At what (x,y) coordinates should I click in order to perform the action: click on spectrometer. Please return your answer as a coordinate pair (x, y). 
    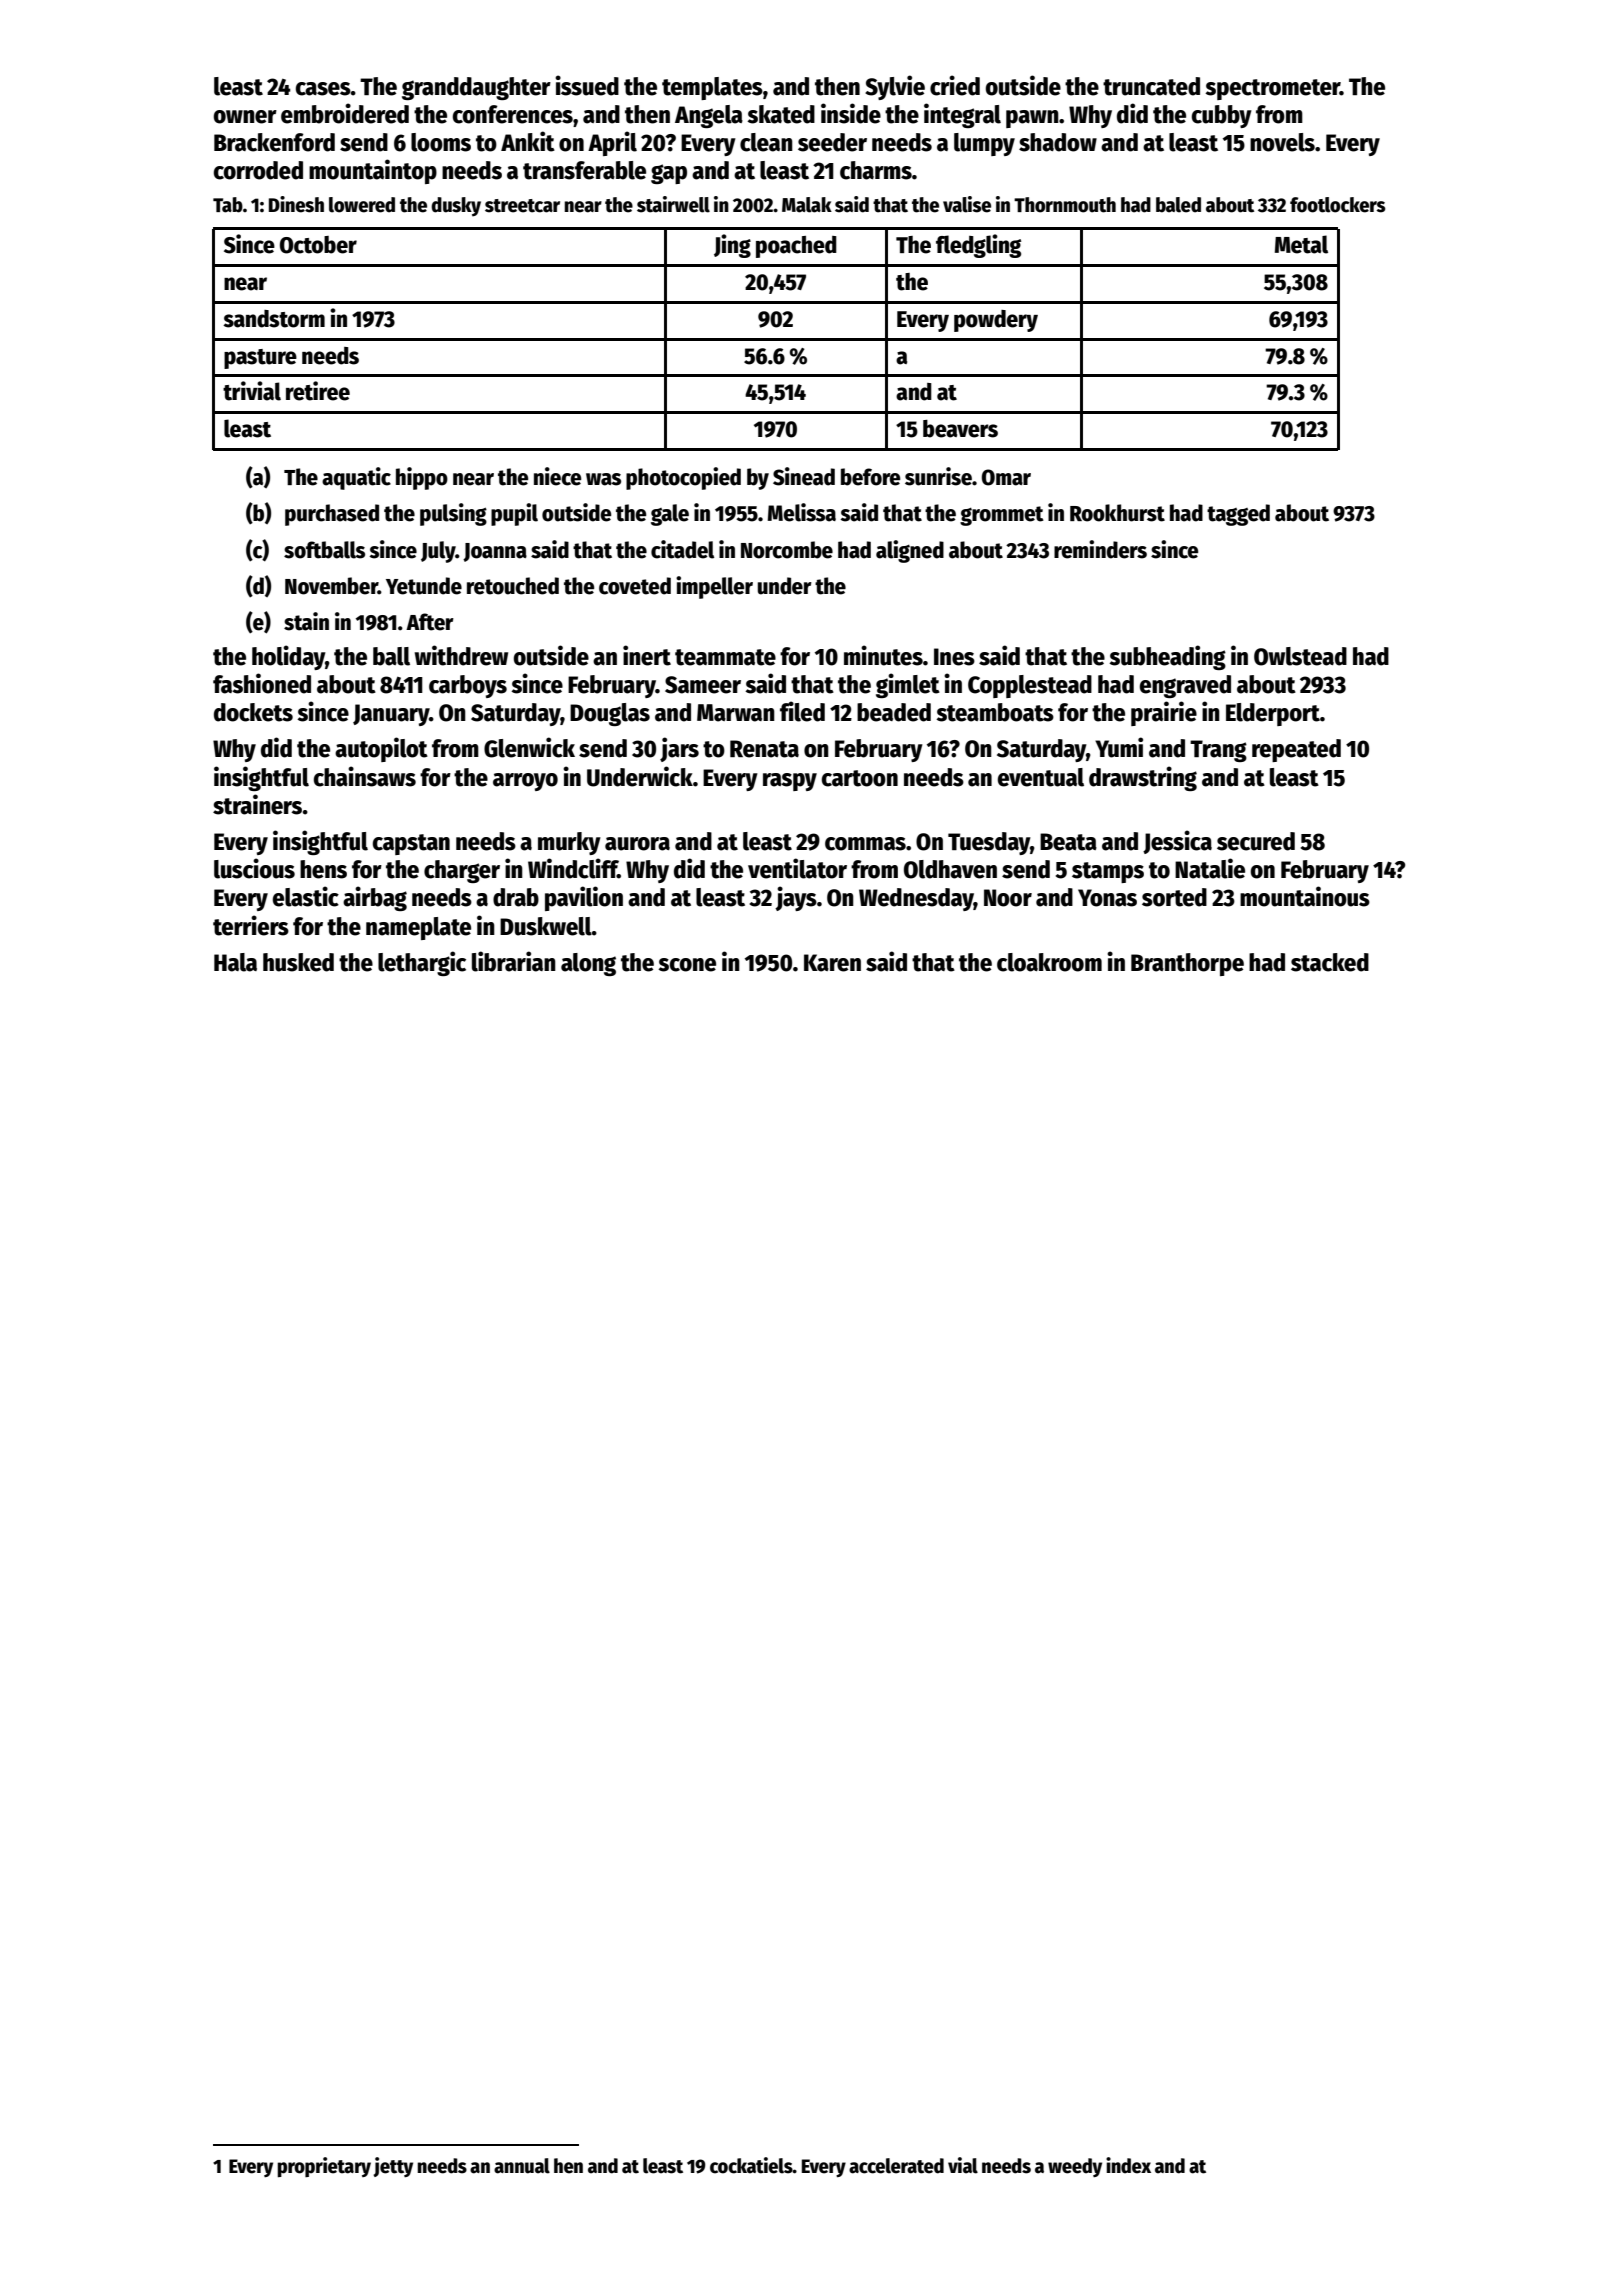
    Looking at the image, I should click on (1272, 89).
